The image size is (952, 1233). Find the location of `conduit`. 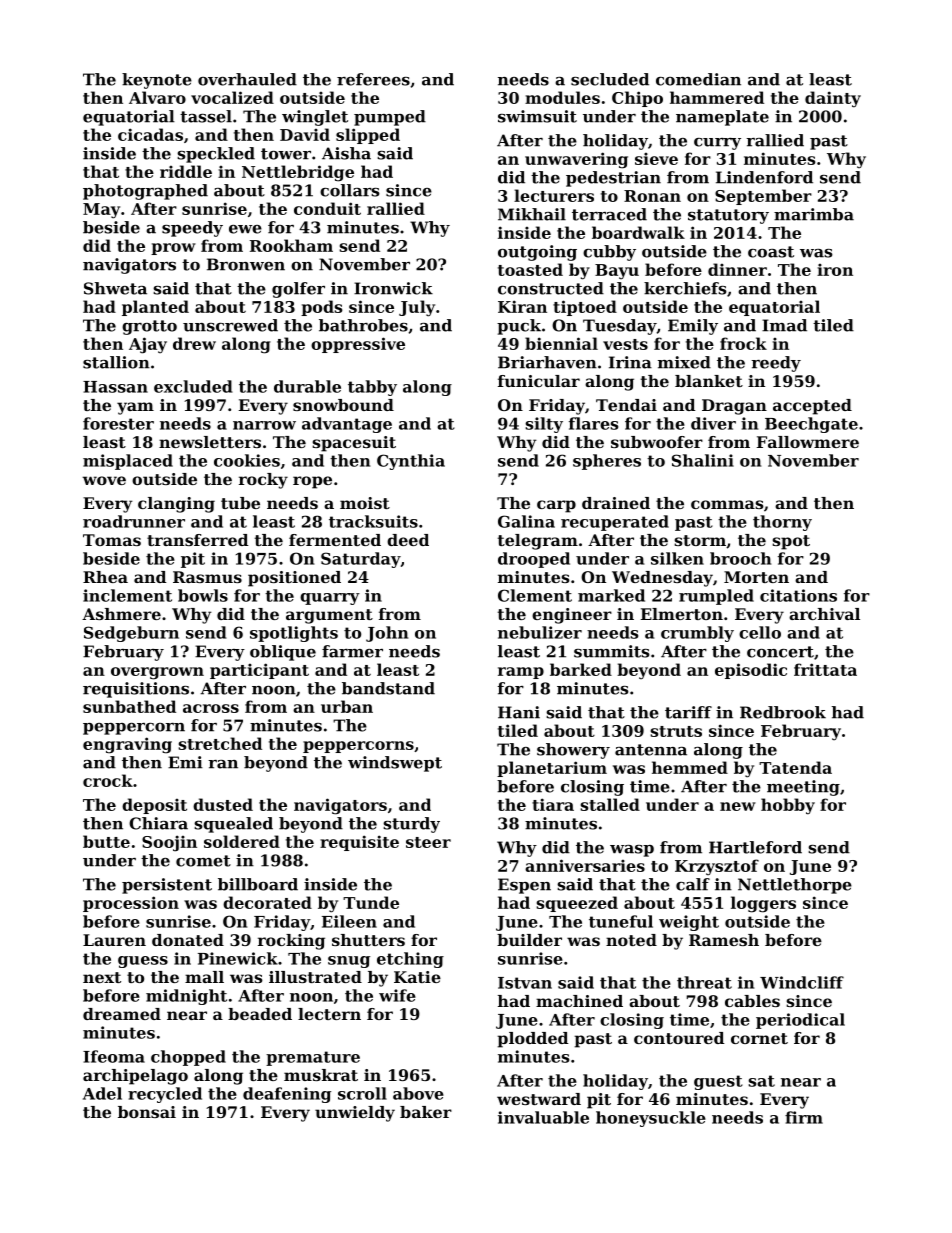

conduit is located at coordinates (327, 208).
